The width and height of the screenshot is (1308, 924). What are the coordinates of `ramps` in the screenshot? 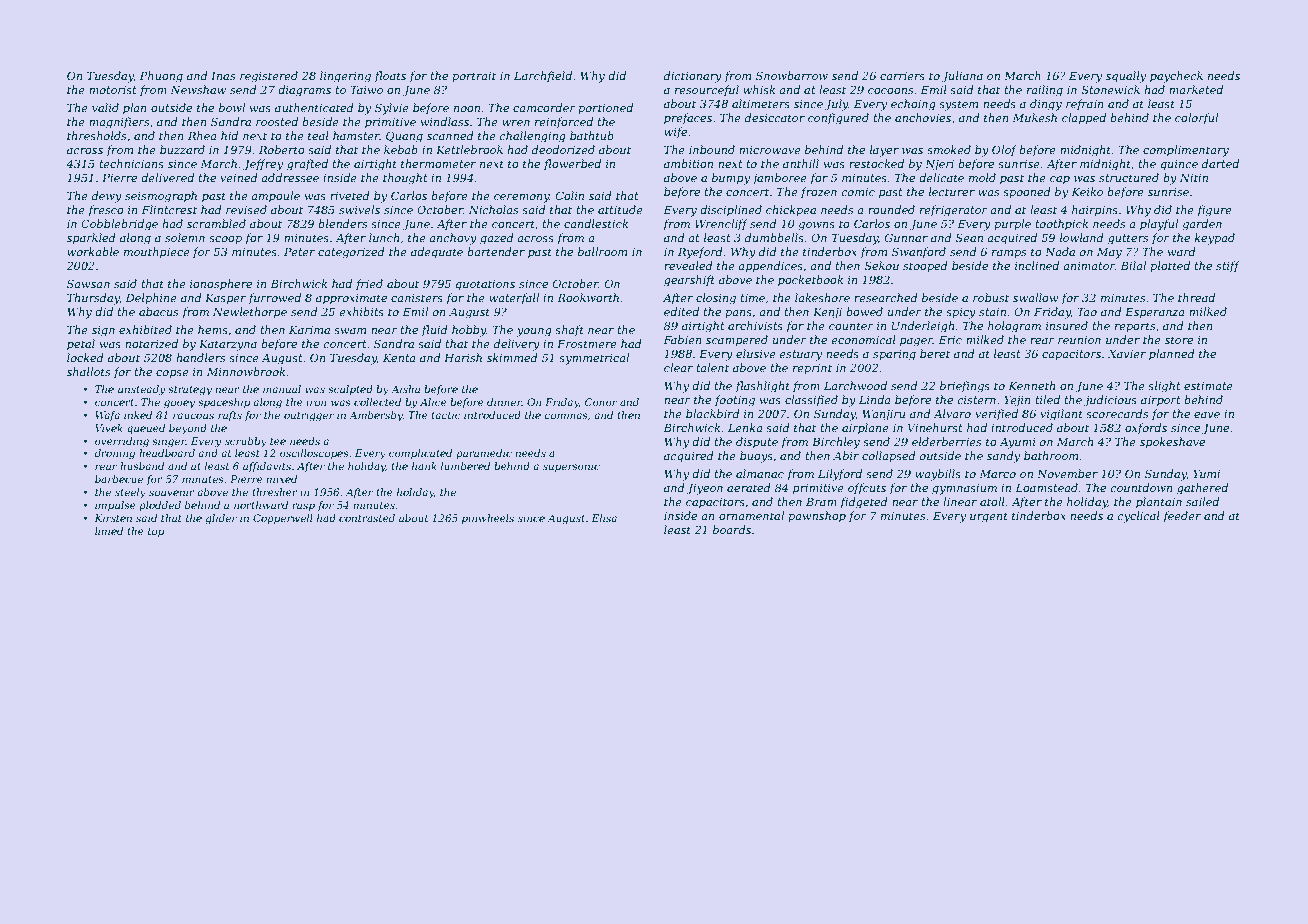 It's located at (1009, 254).
